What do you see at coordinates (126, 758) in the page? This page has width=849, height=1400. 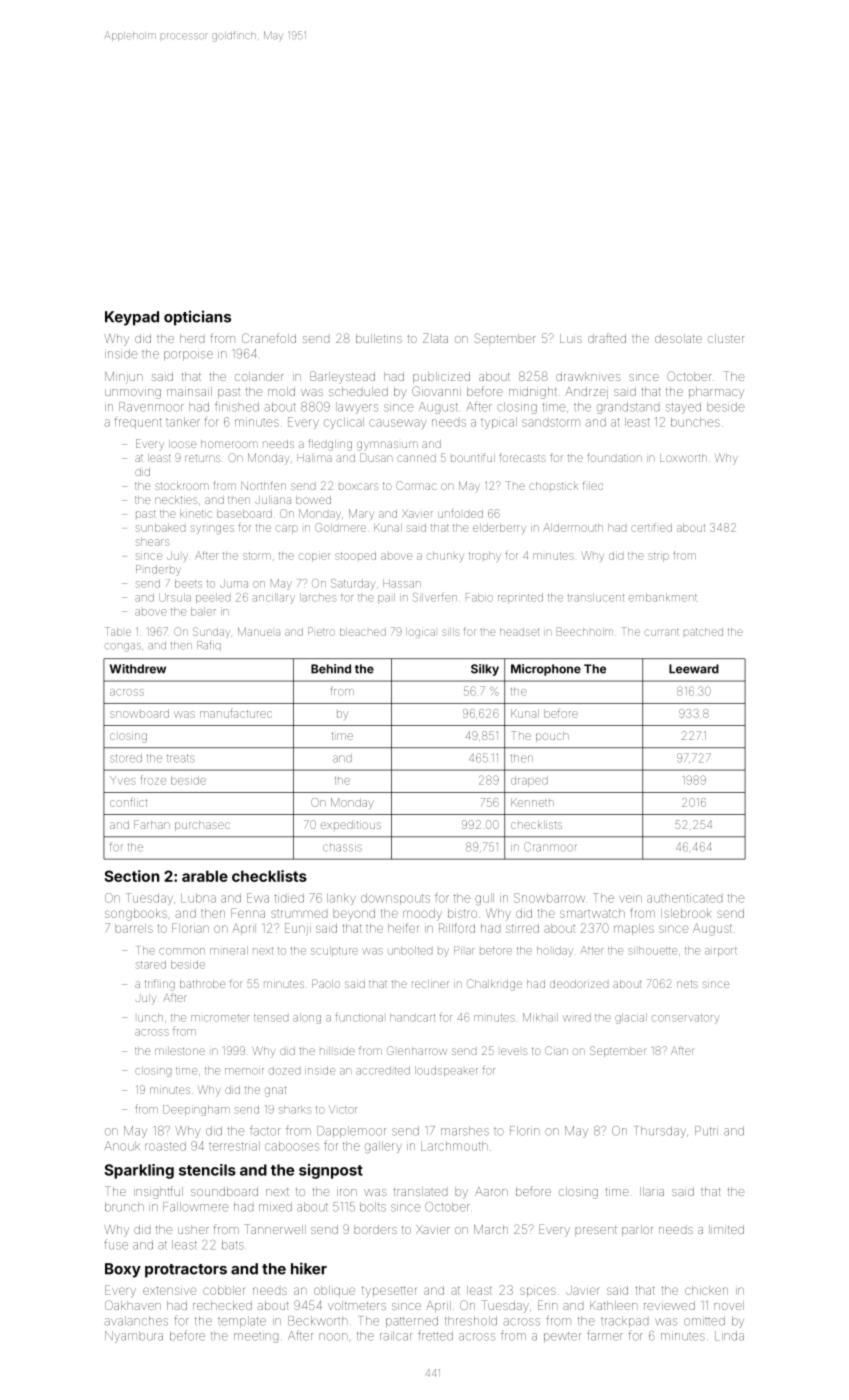 I see `stored` at bounding box center [126, 758].
